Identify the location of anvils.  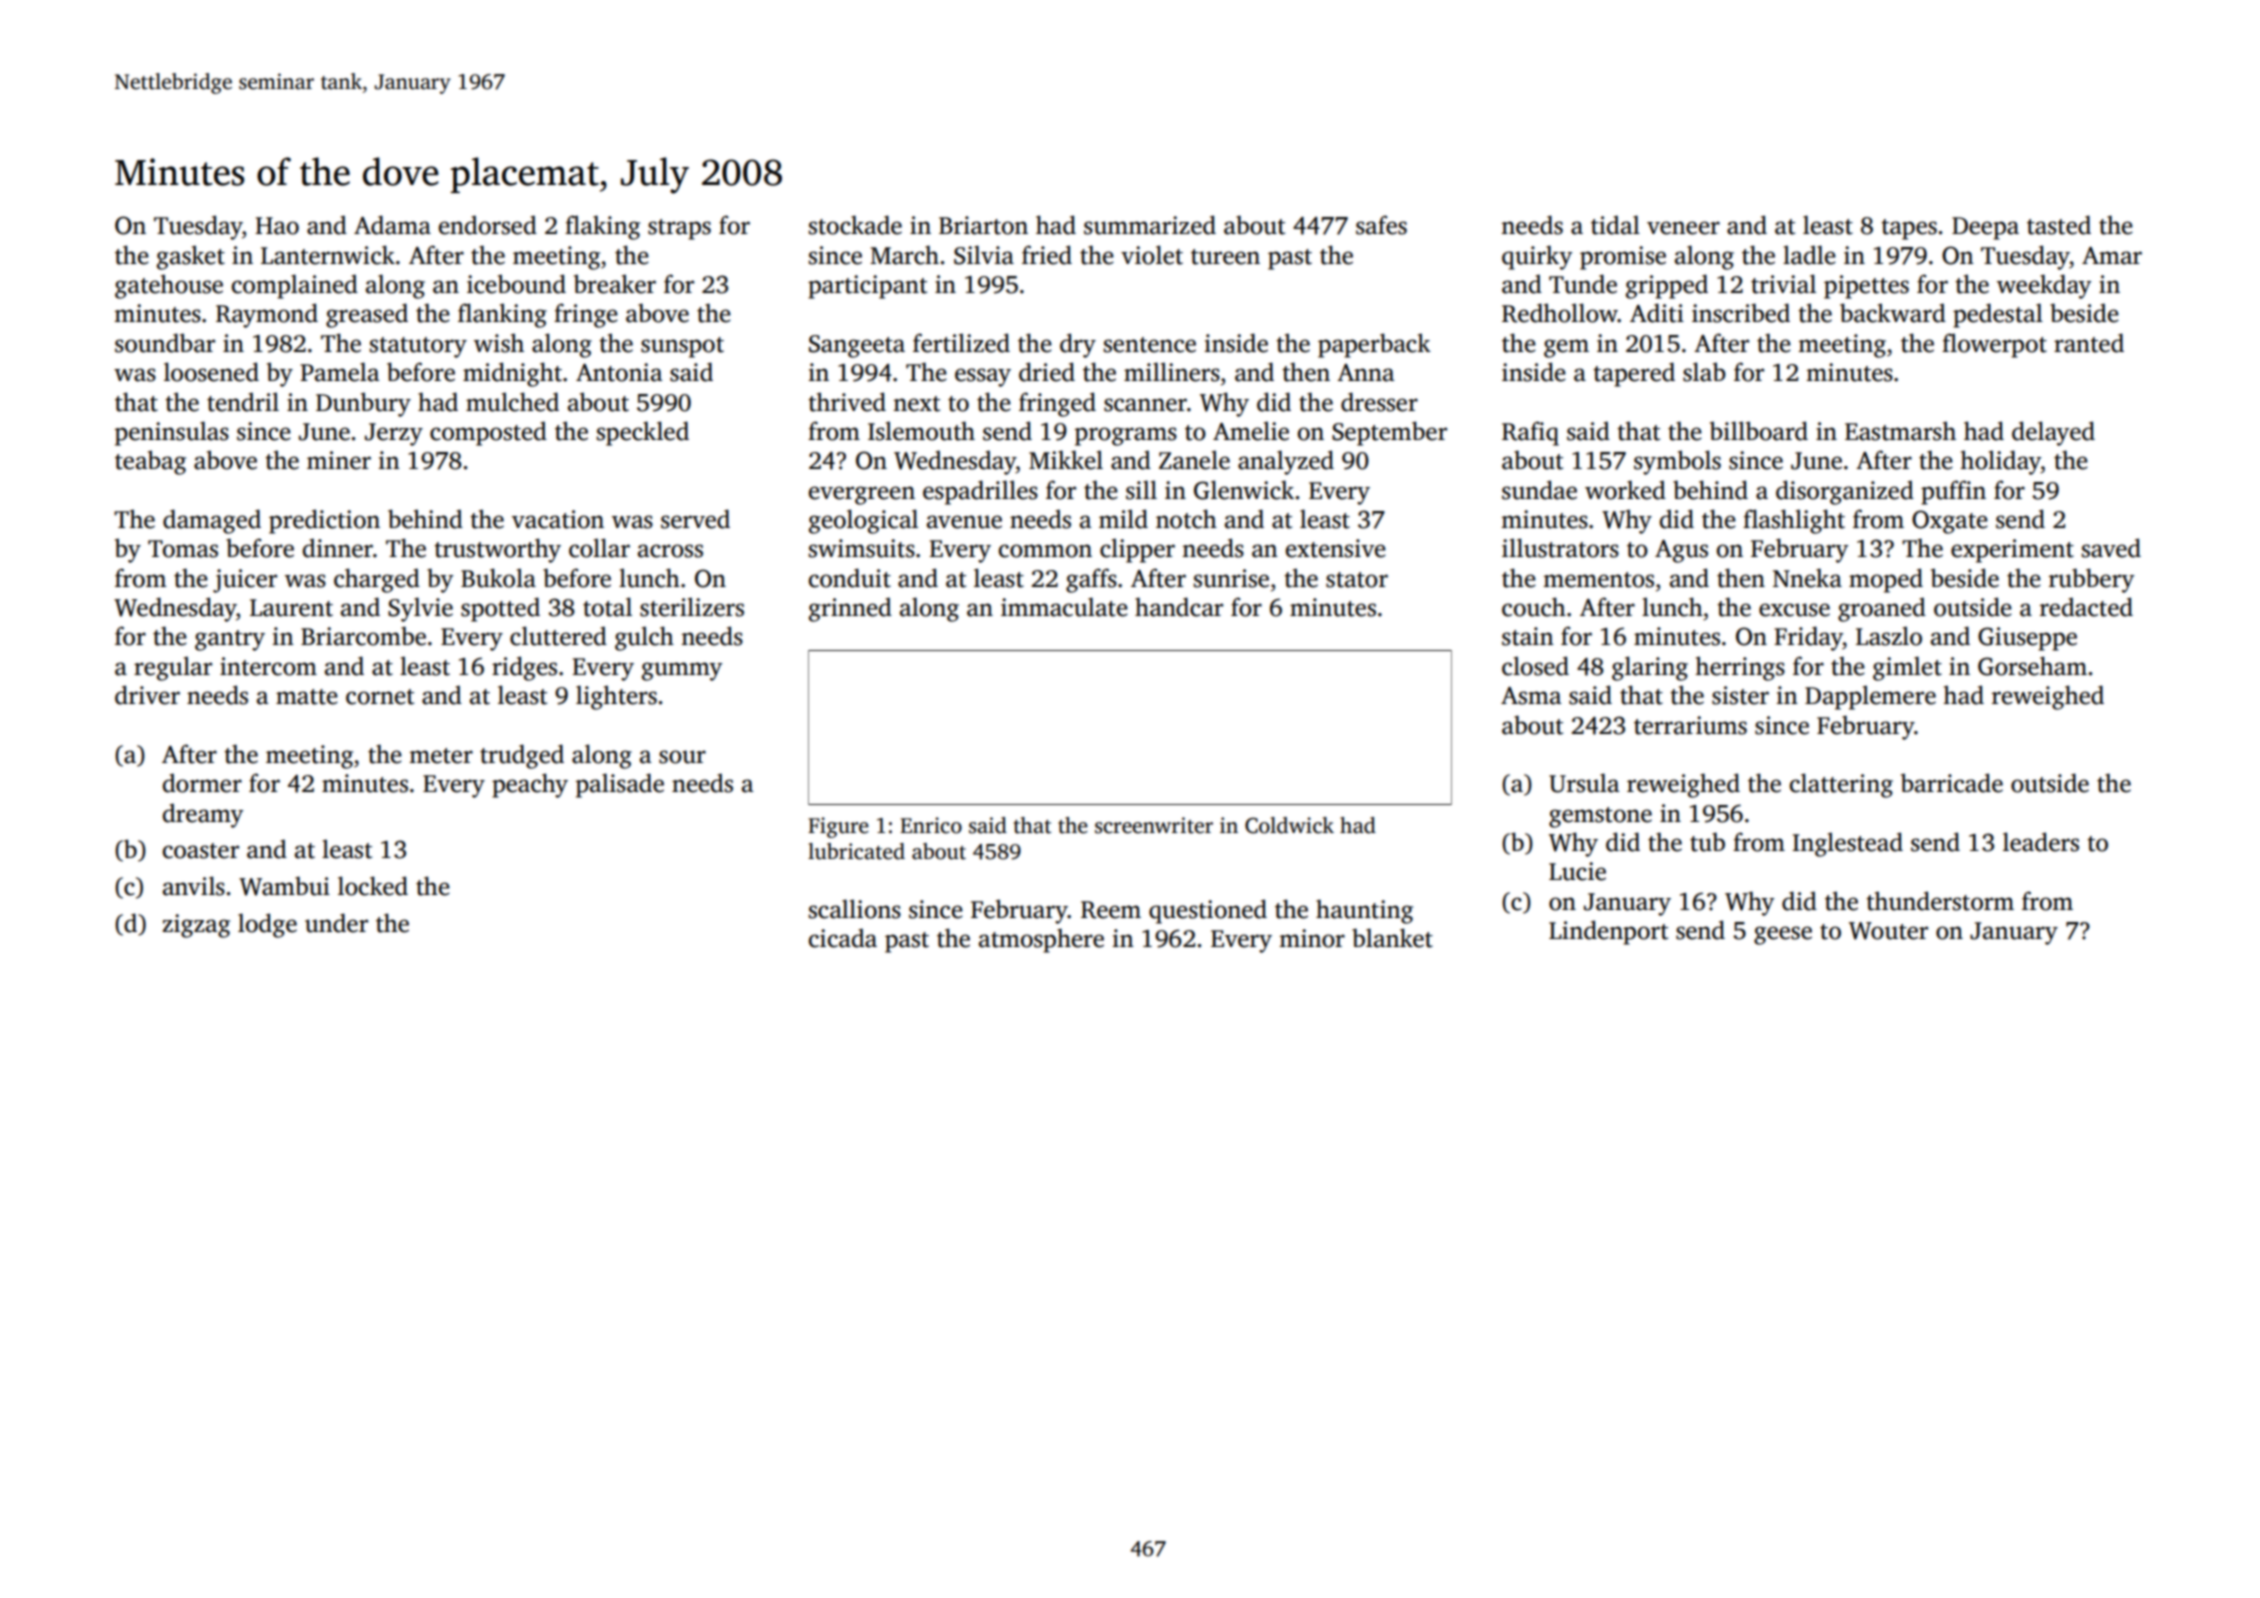
(194, 886).
